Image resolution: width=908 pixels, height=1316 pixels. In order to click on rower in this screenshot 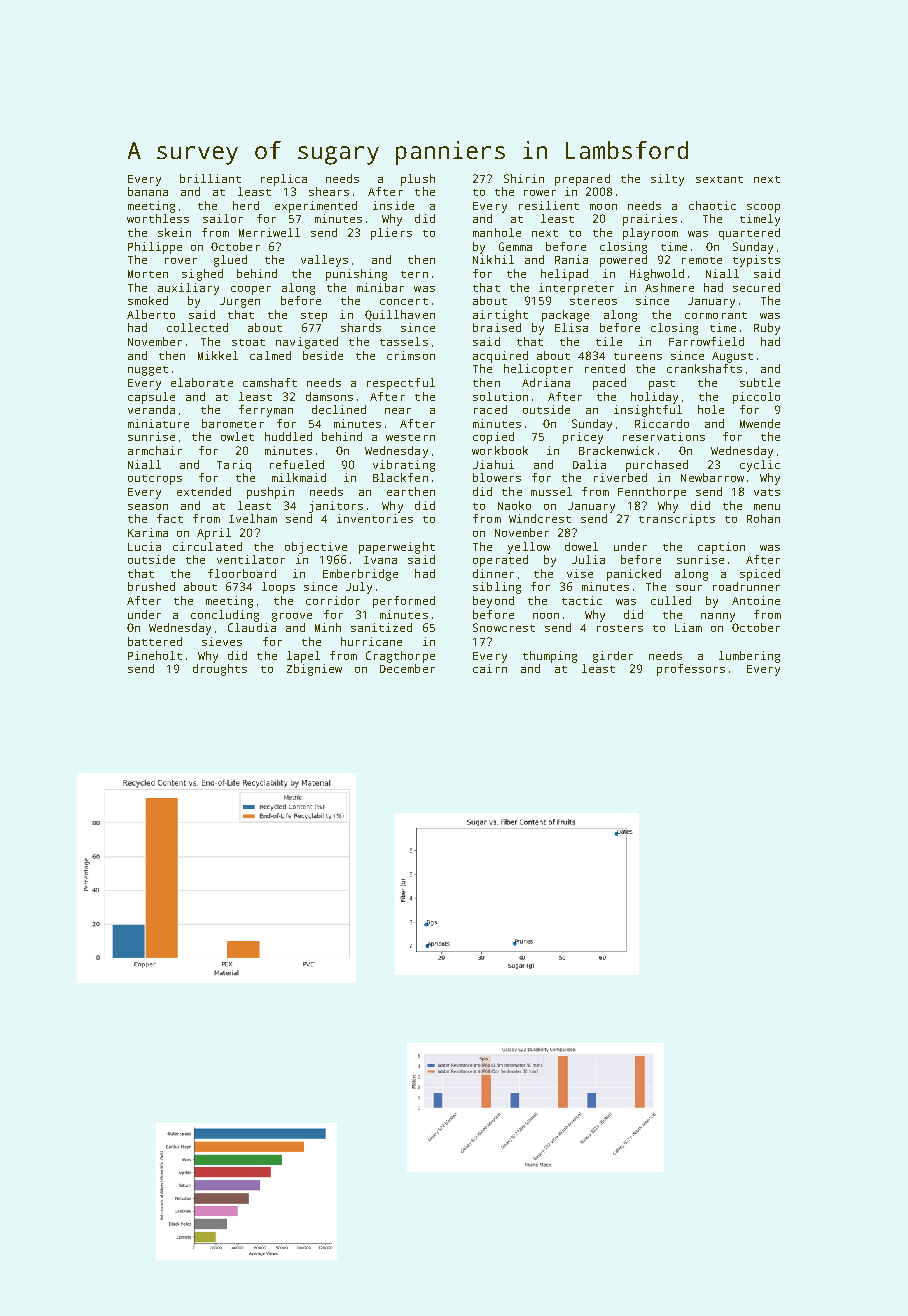, I will do `click(540, 193)`.
